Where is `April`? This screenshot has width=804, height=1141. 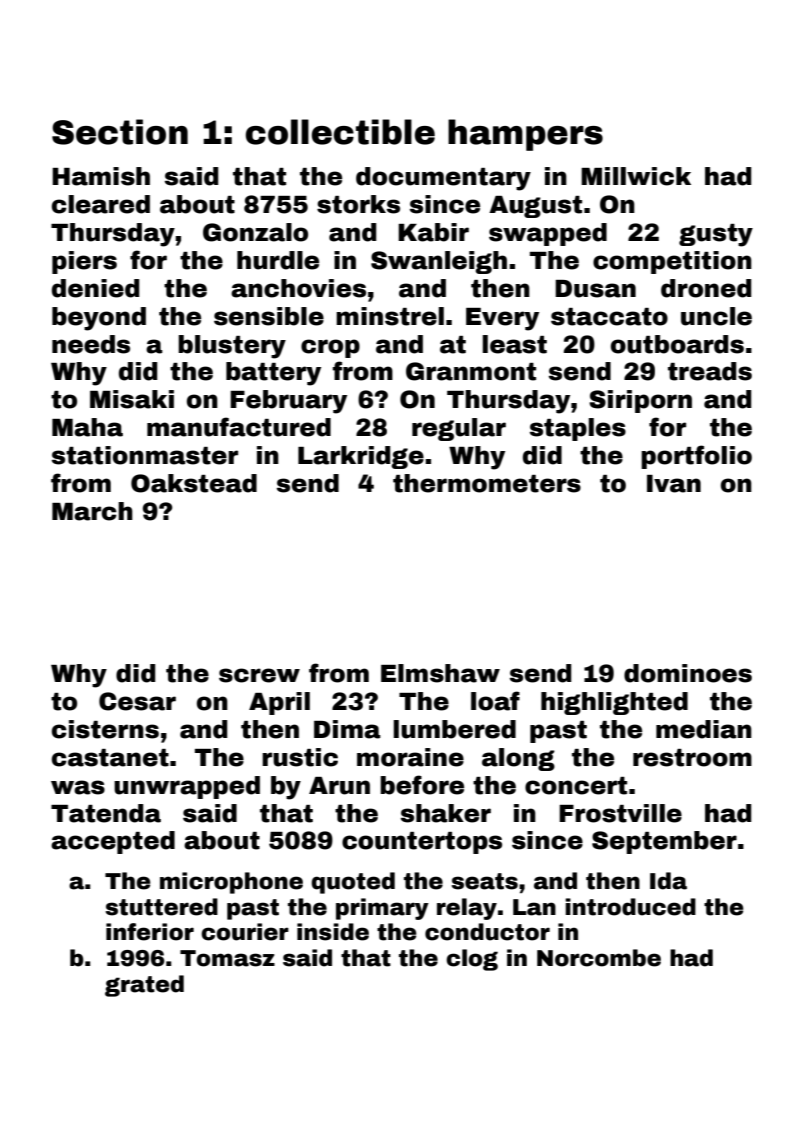
April is located at coordinates (279, 703).
